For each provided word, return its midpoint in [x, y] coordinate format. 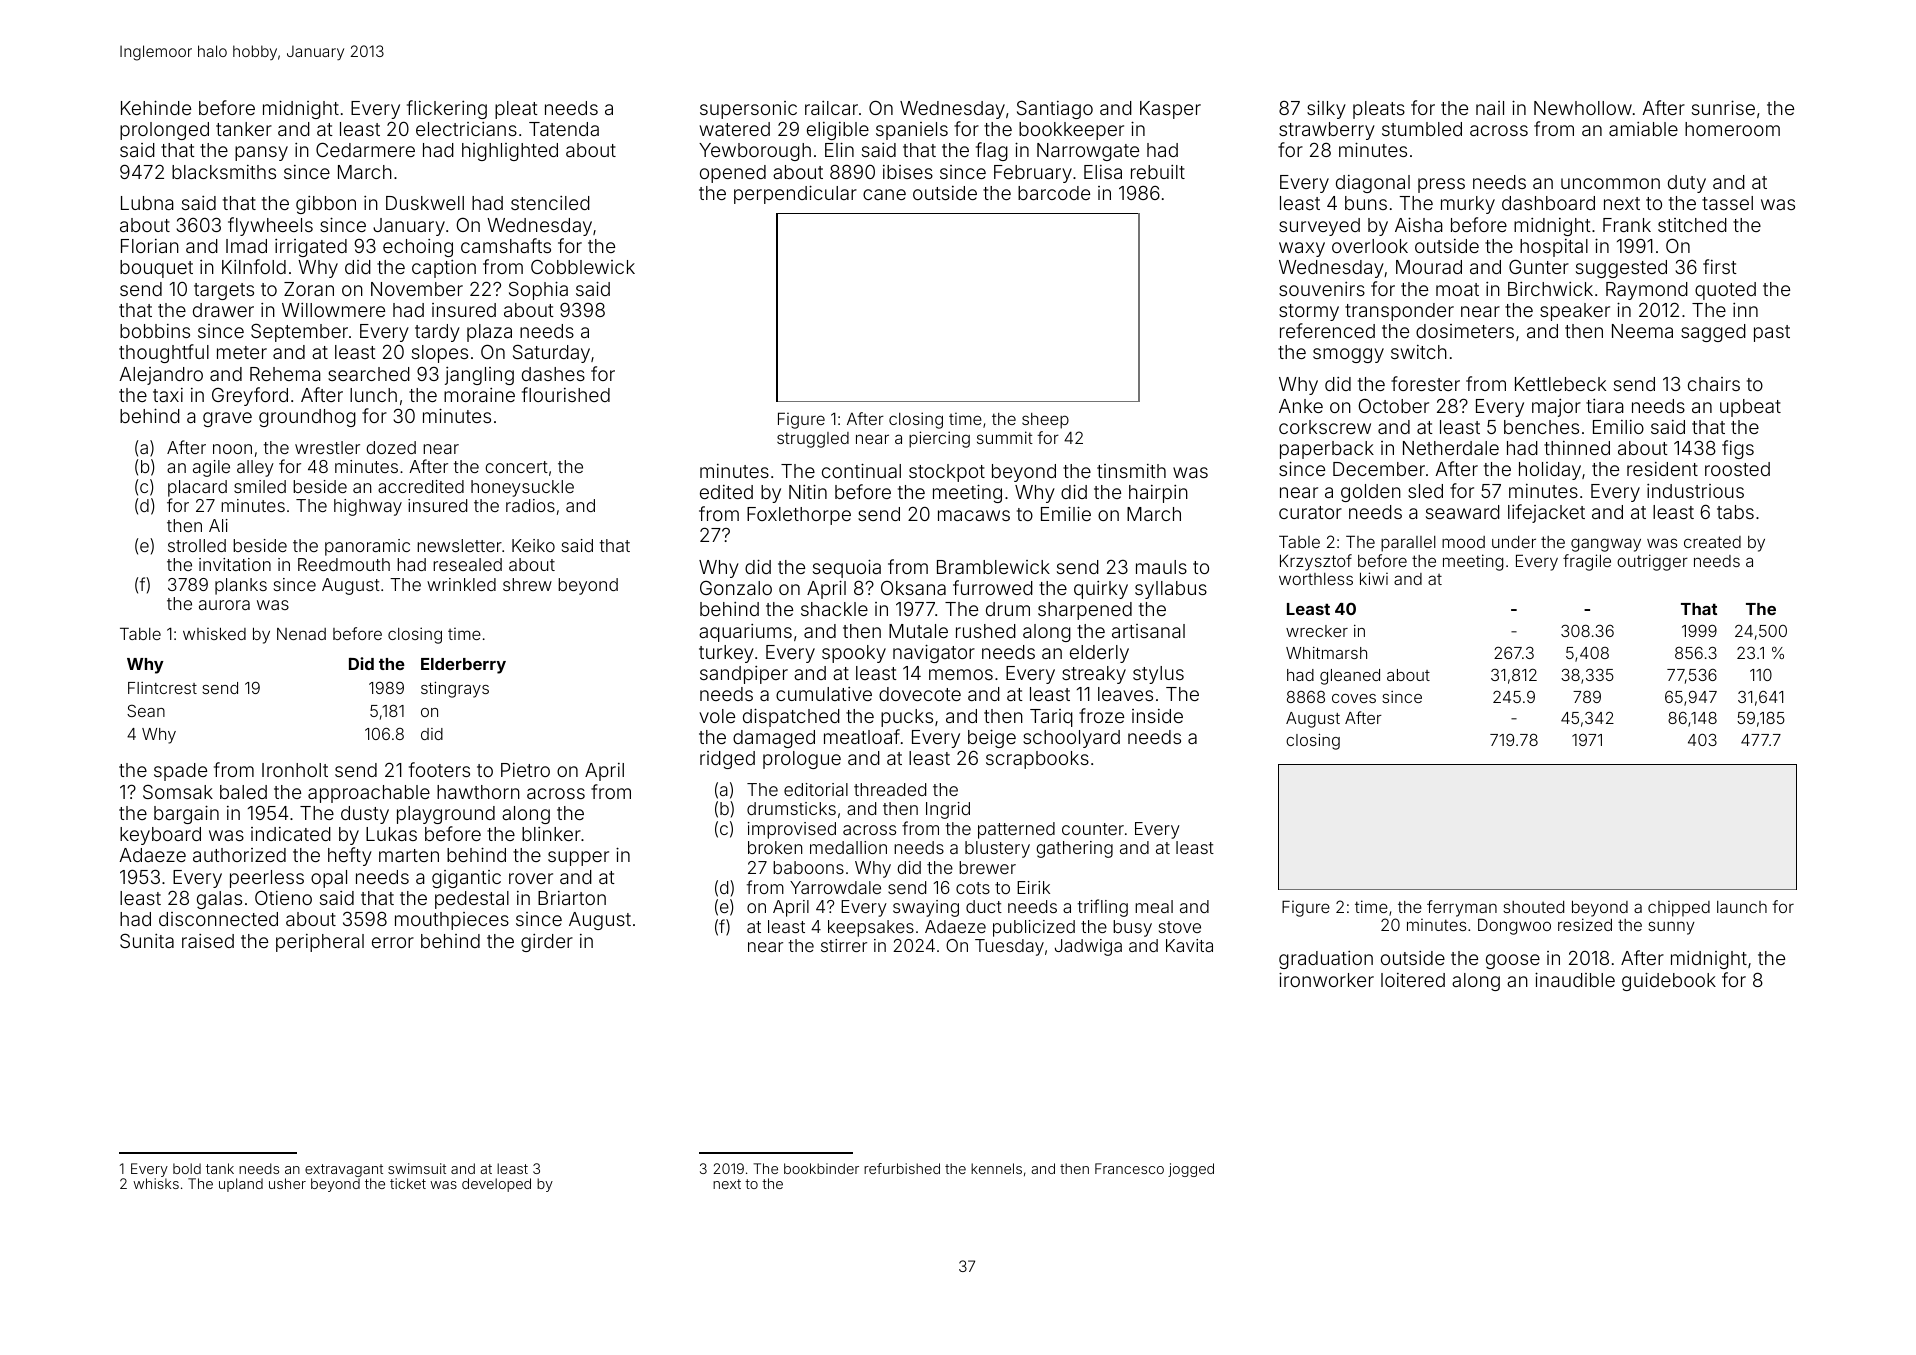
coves [1354, 698]
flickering [447, 109]
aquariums [745, 633]
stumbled [1422, 129]
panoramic [367, 547]
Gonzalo [736, 588]
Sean [146, 710]
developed [496, 1185]
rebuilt [1158, 172]
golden [1371, 493]
